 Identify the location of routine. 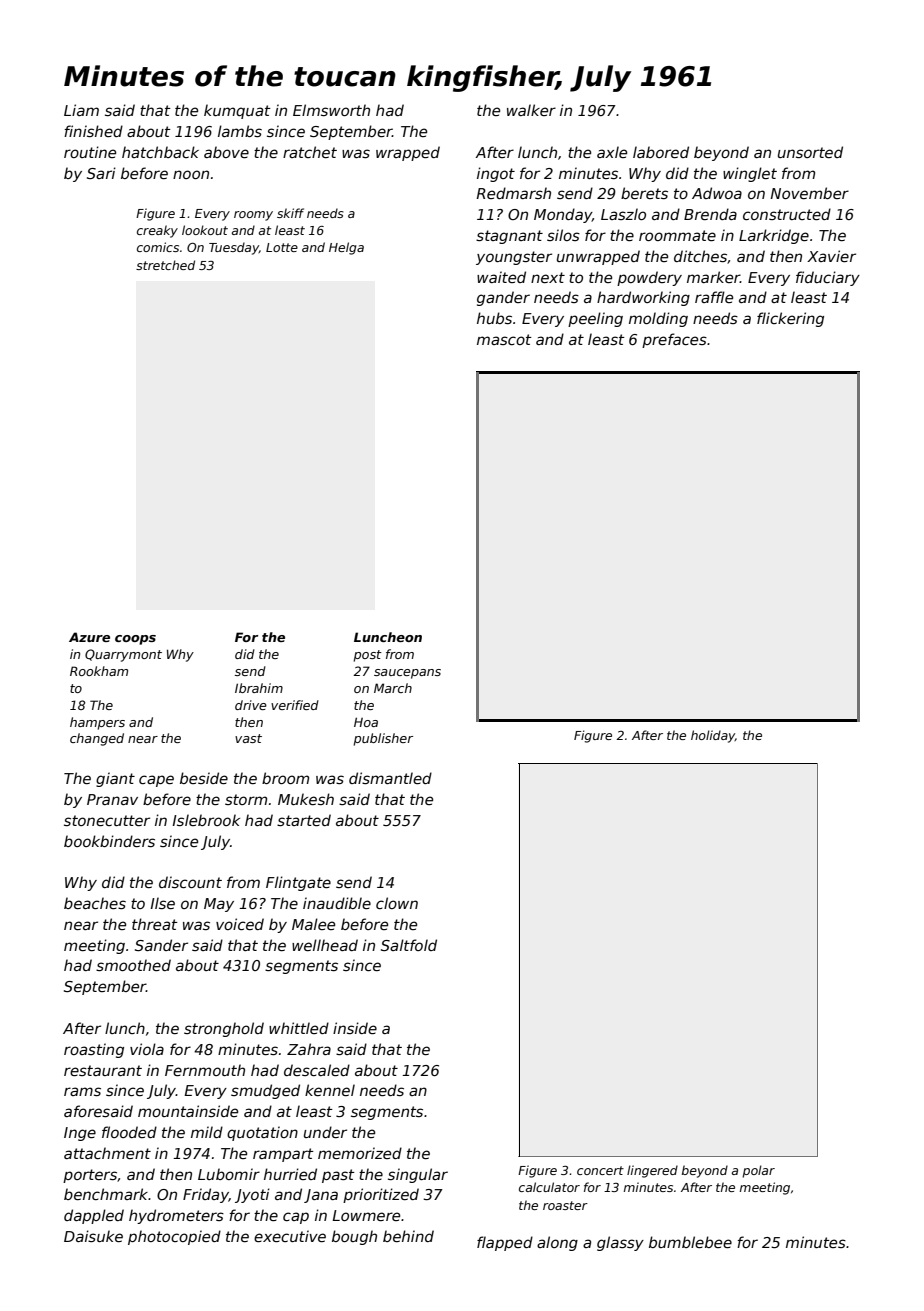
(90, 152).
